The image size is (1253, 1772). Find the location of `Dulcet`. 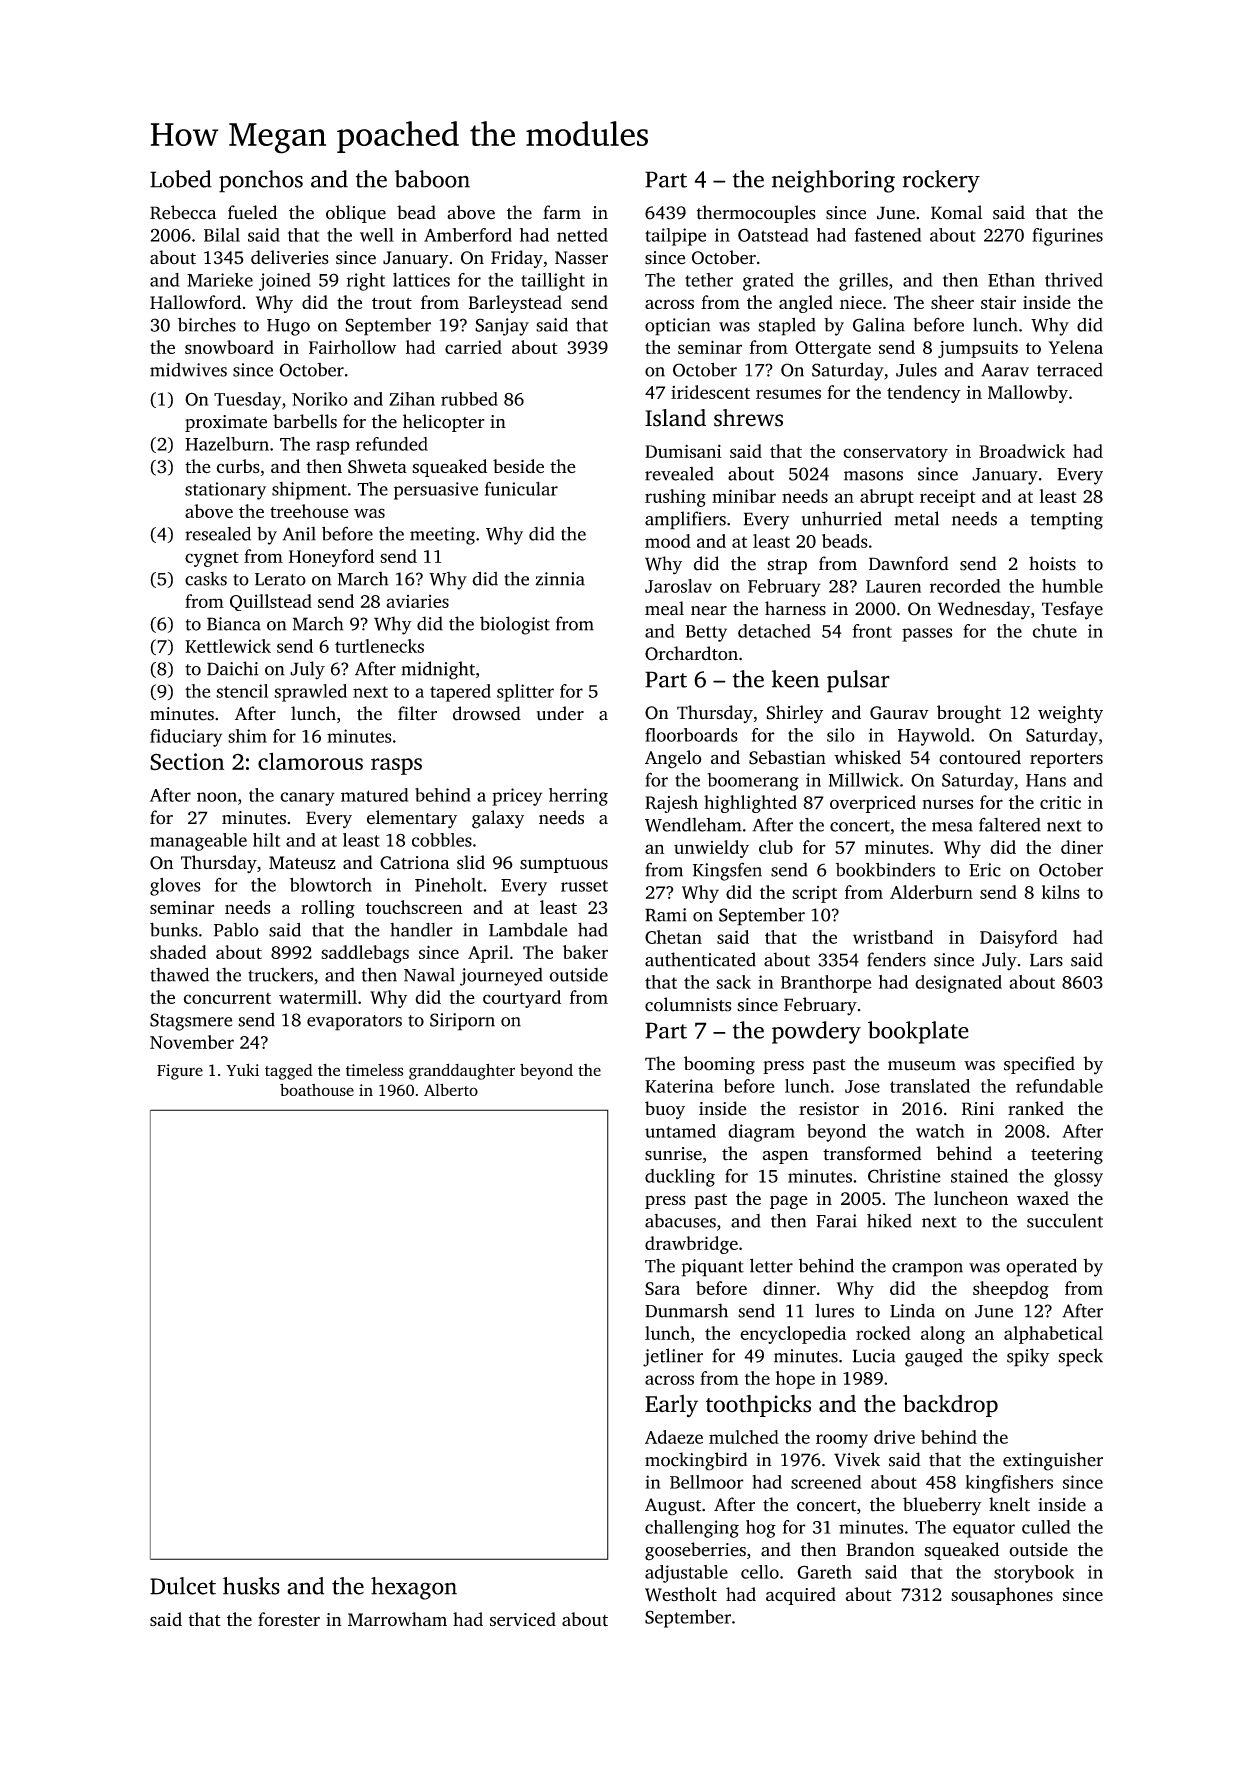

Dulcet is located at coordinates (183, 1586).
